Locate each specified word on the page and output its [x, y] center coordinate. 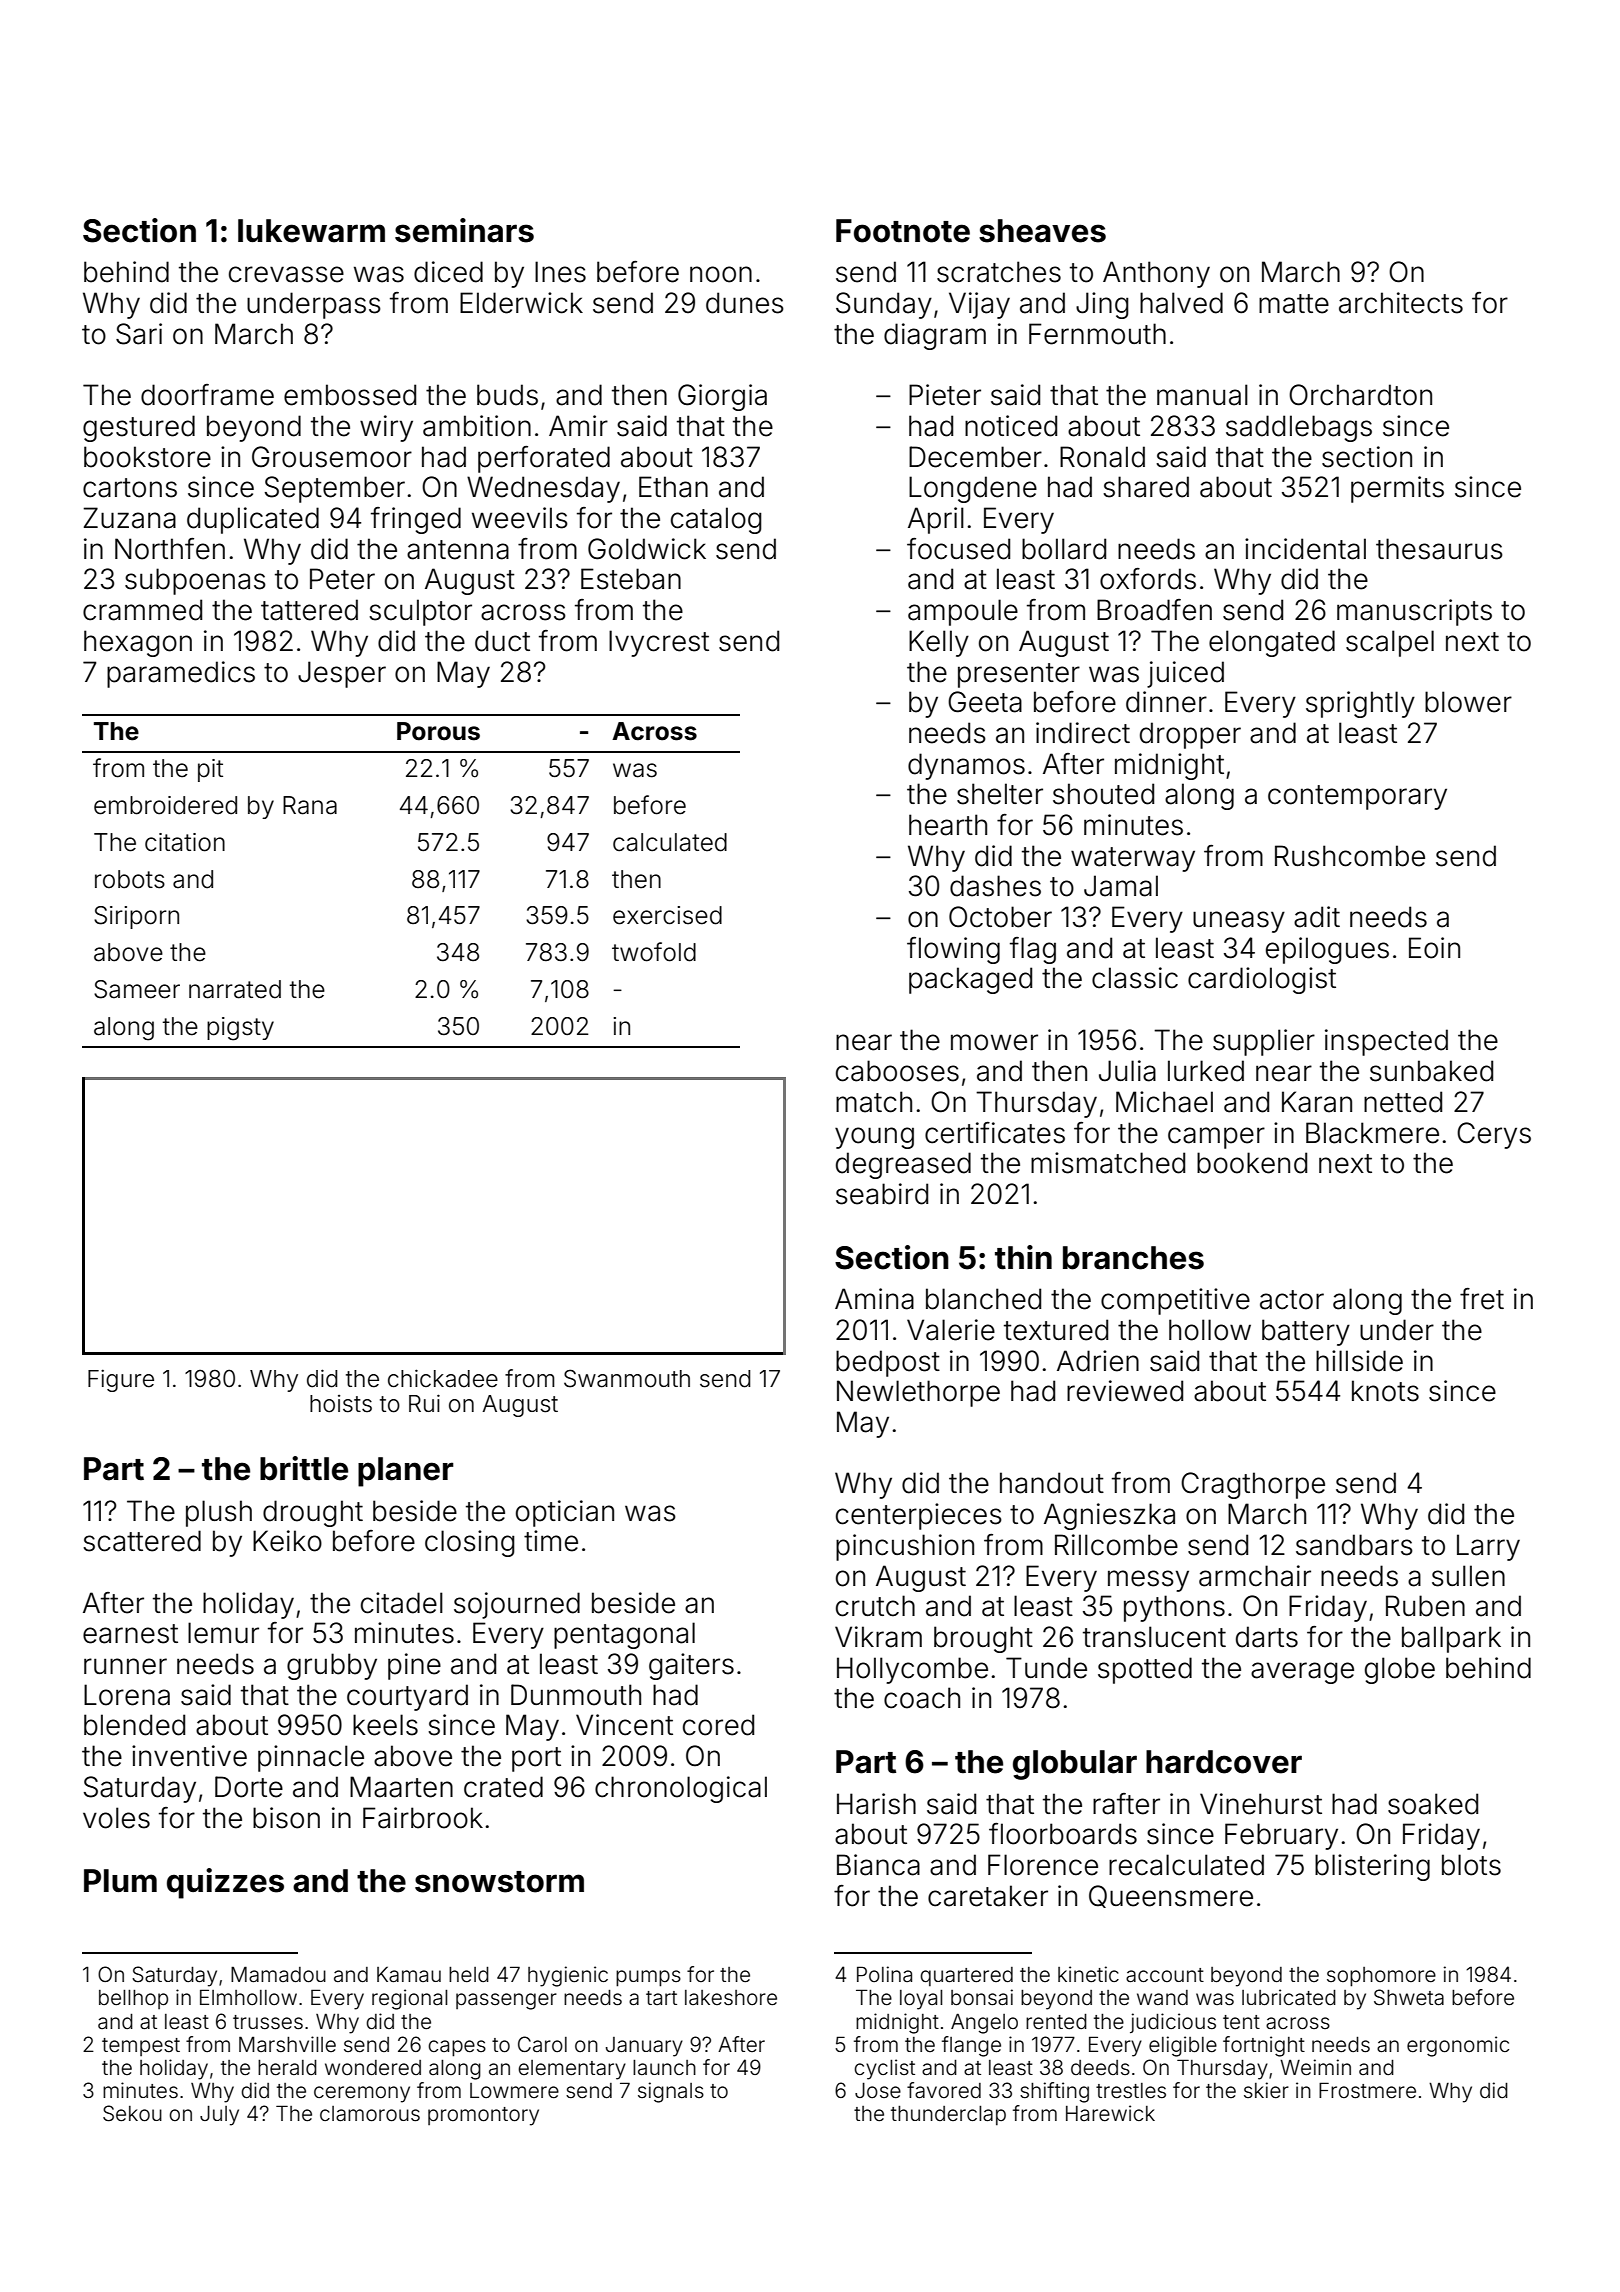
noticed [1011, 426]
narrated [235, 989]
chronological [681, 1789]
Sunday [884, 305]
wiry [386, 428]
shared [1146, 487]
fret [1482, 1299]
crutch [875, 1606]
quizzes [225, 1883]
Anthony [1156, 274]
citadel [402, 1603]
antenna [458, 550]
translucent [1154, 1637]
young [874, 1138]
